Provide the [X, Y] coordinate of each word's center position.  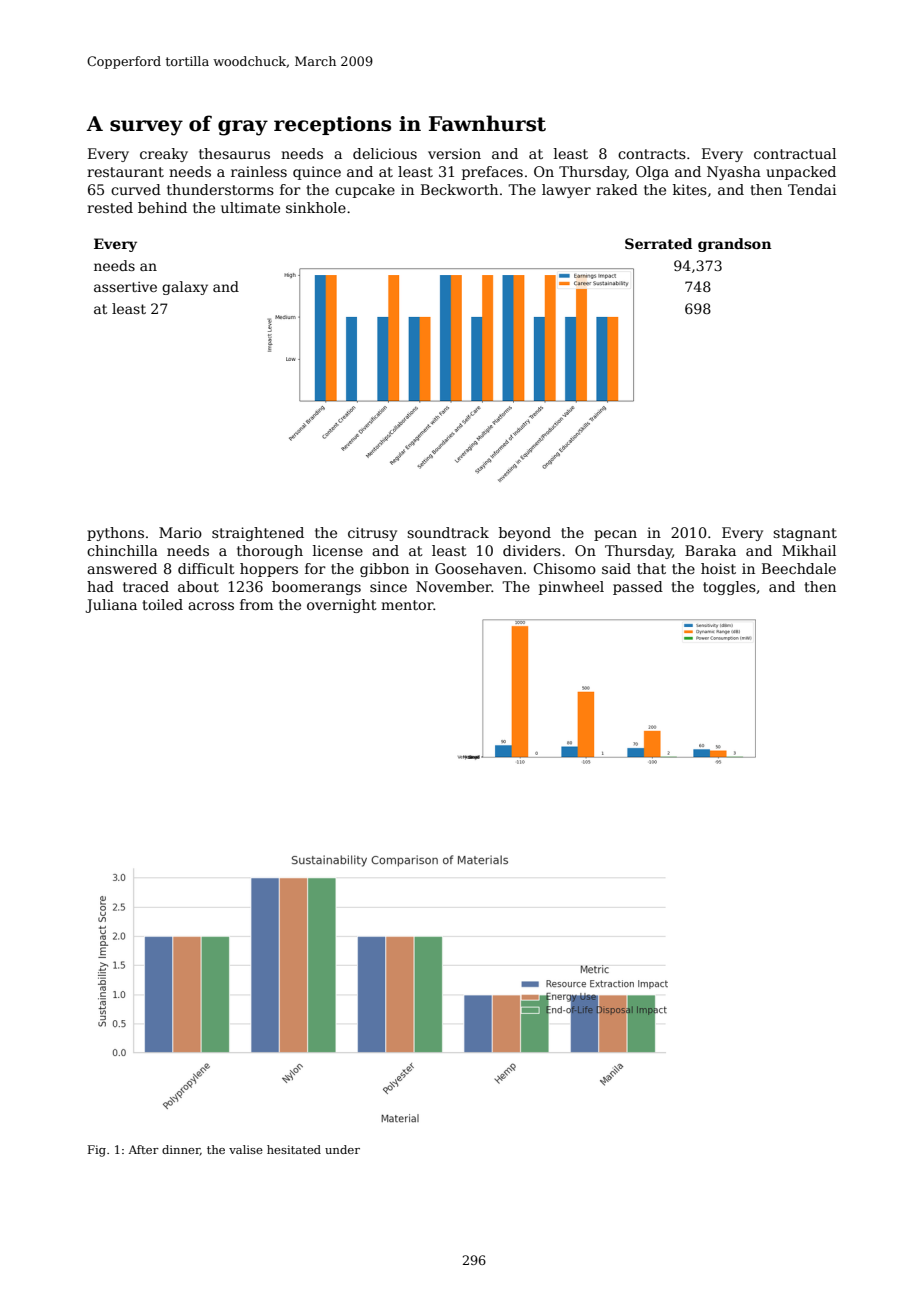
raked [617, 189]
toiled [162, 604]
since [388, 586]
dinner [181, 1150]
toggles [729, 588]
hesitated [294, 1149]
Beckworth [459, 189]
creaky [164, 155]
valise [246, 1149]
